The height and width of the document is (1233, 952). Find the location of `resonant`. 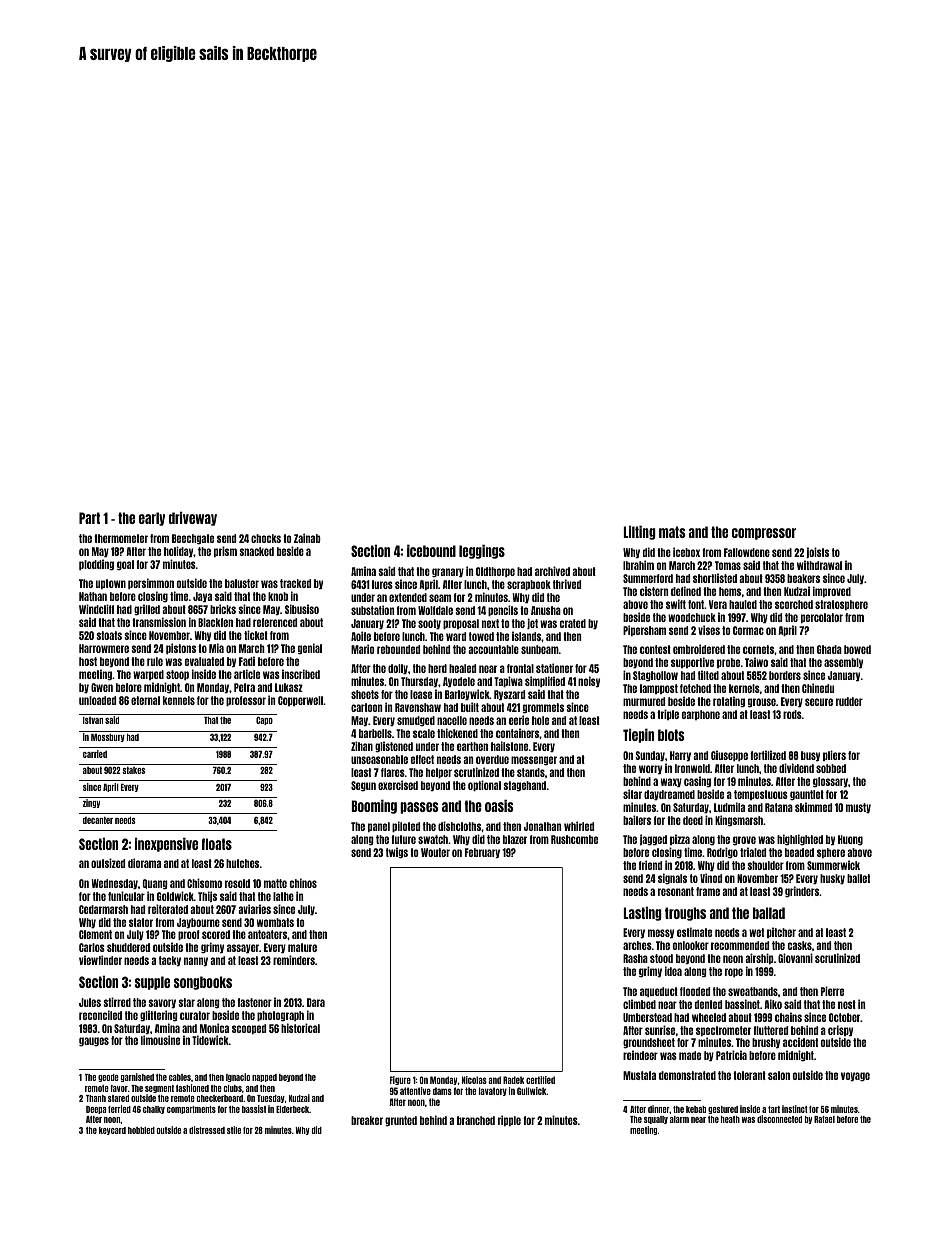

resonant is located at coordinates (676, 891).
